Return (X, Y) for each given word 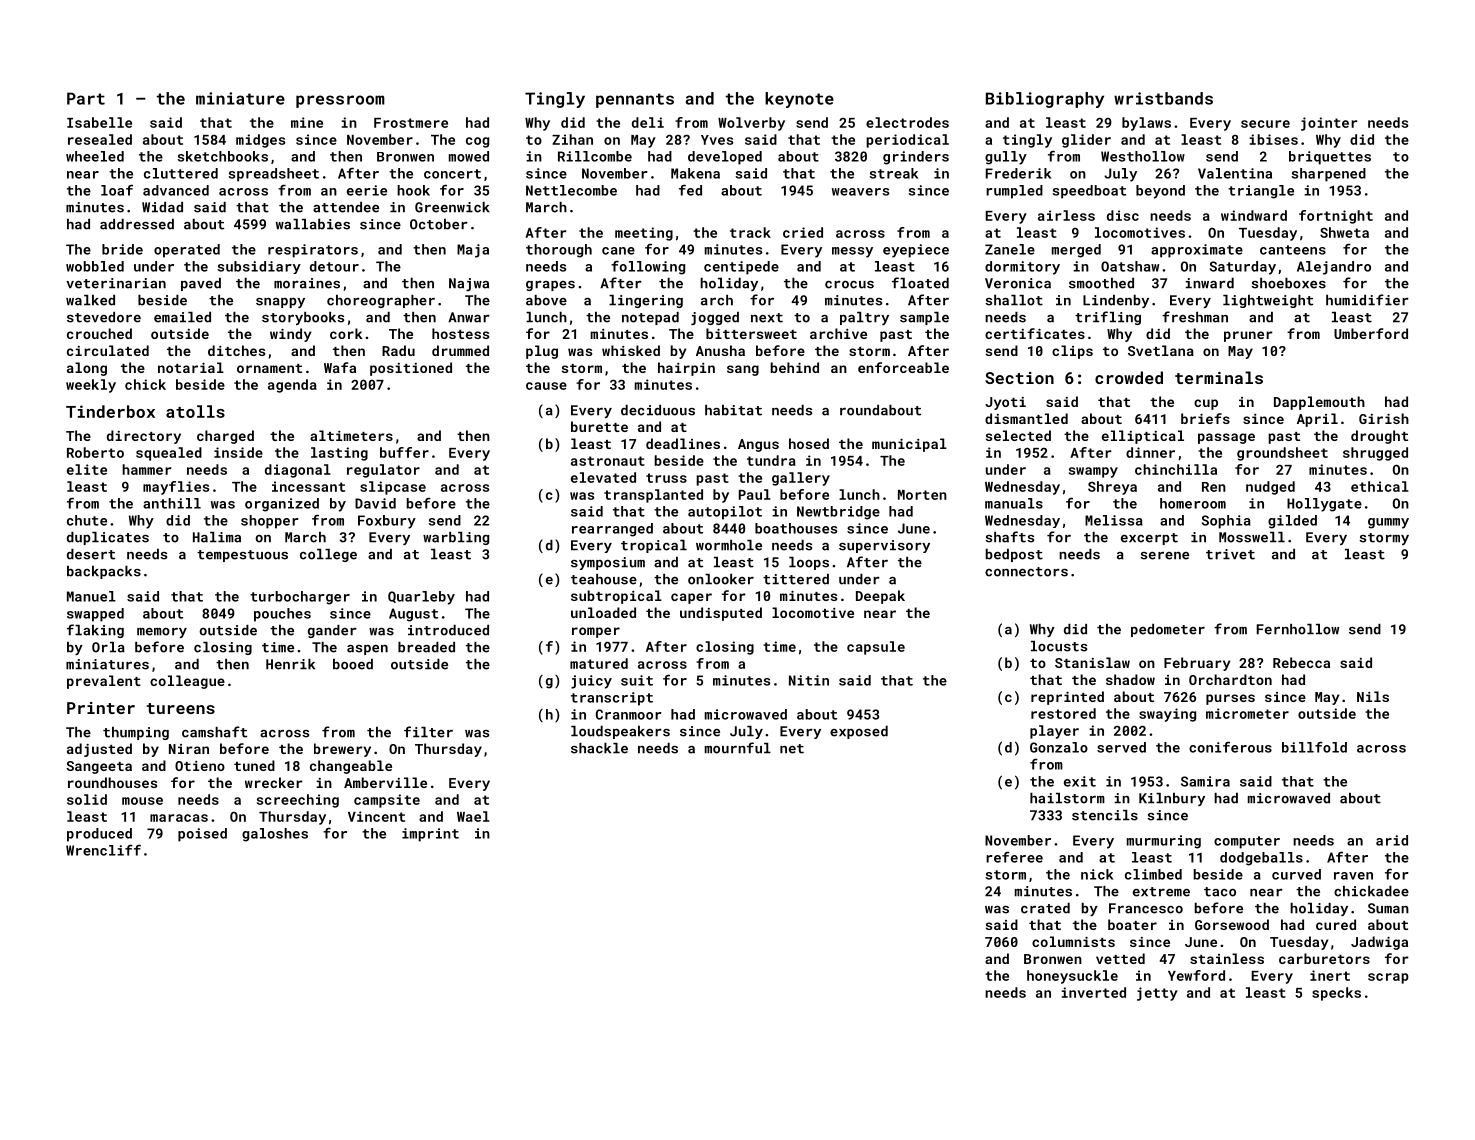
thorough (559, 251)
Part (86, 98)
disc (1123, 215)
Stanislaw (1092, 662)
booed (353, 664)
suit (637, 680)
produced (99, 835)
